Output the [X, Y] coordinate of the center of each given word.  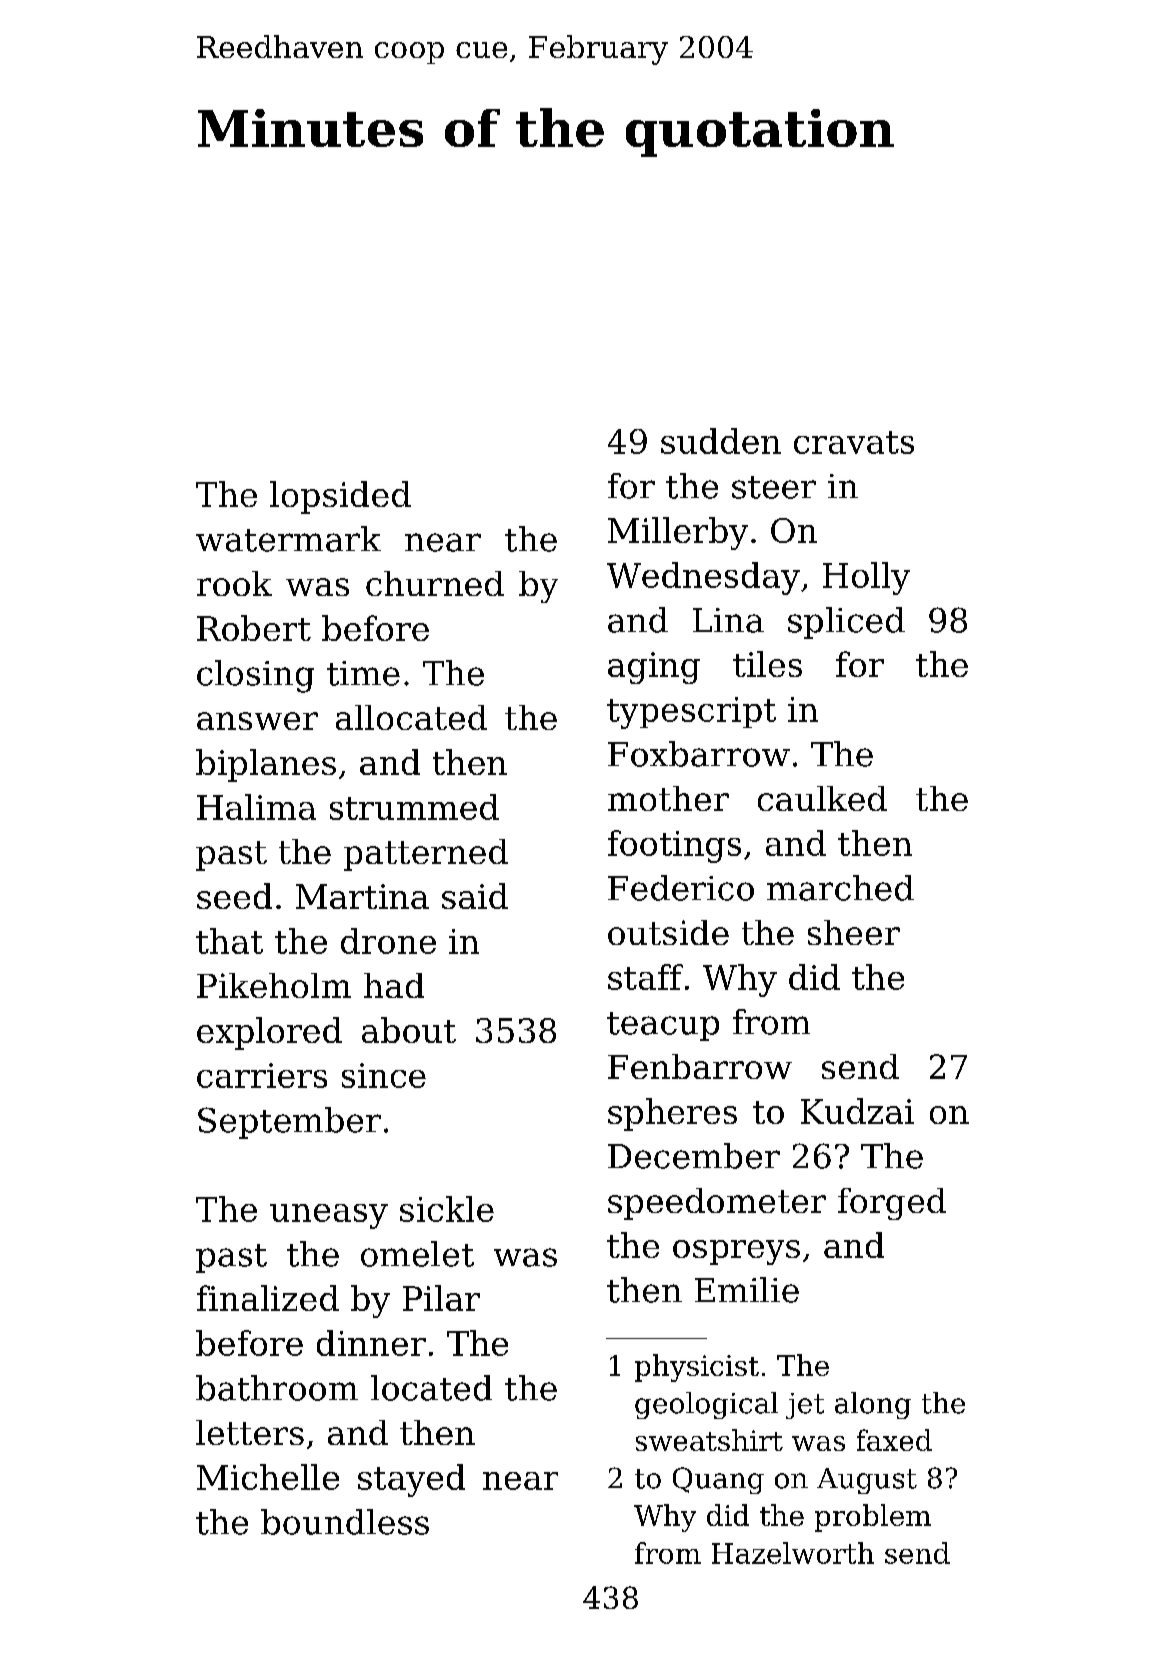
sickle [447, 1209]
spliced [846, 623]
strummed [414, 807]
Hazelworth [793, 1553]
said [475, 896]
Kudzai [857, 1111]
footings [674, 846]
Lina [728, 620]
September [289, 1123]
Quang [718, 1480]
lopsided [340, 497]
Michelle [268, 1477]
